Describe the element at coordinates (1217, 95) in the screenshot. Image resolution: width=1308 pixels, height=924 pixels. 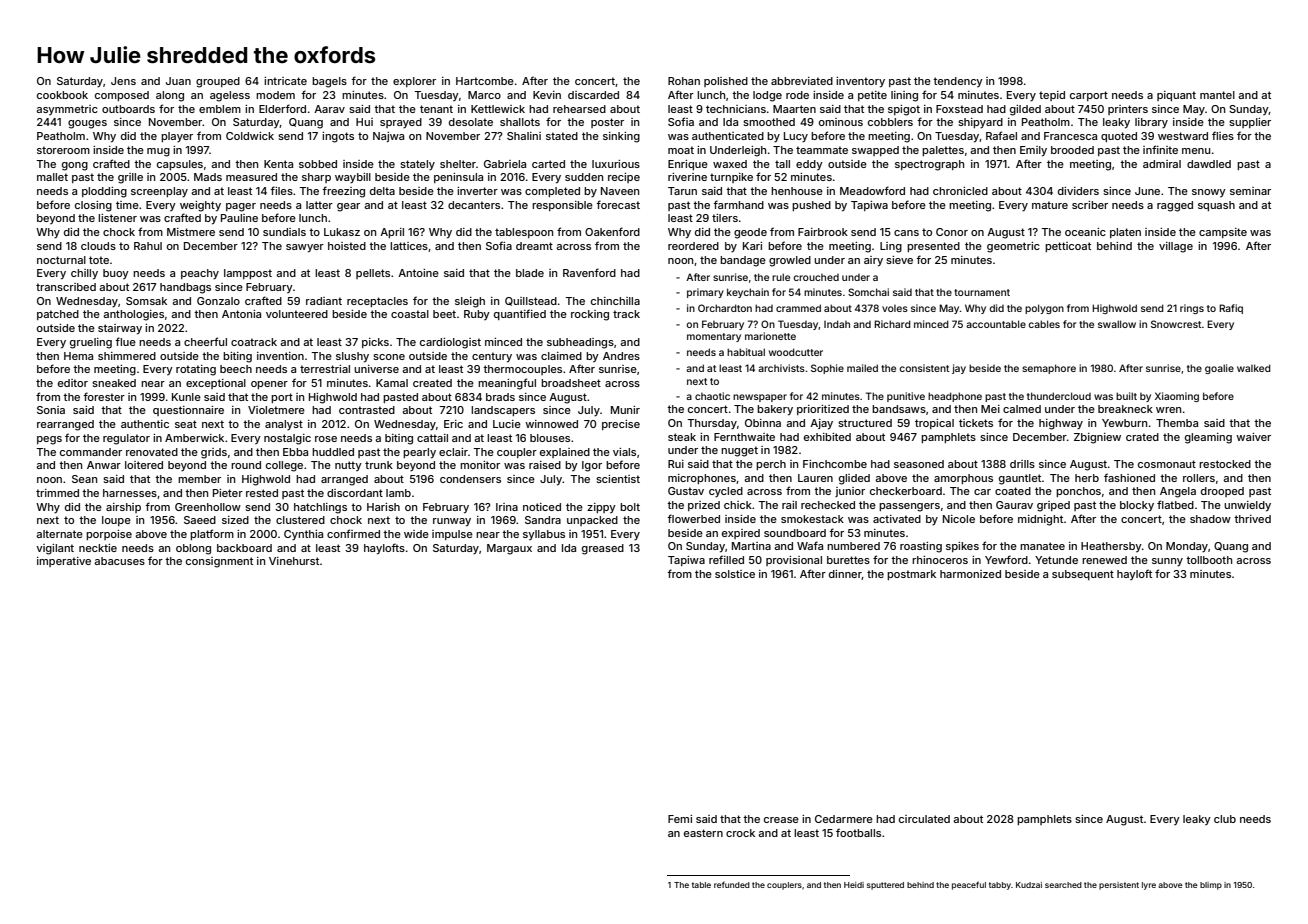
I see `mantel` at that location.
